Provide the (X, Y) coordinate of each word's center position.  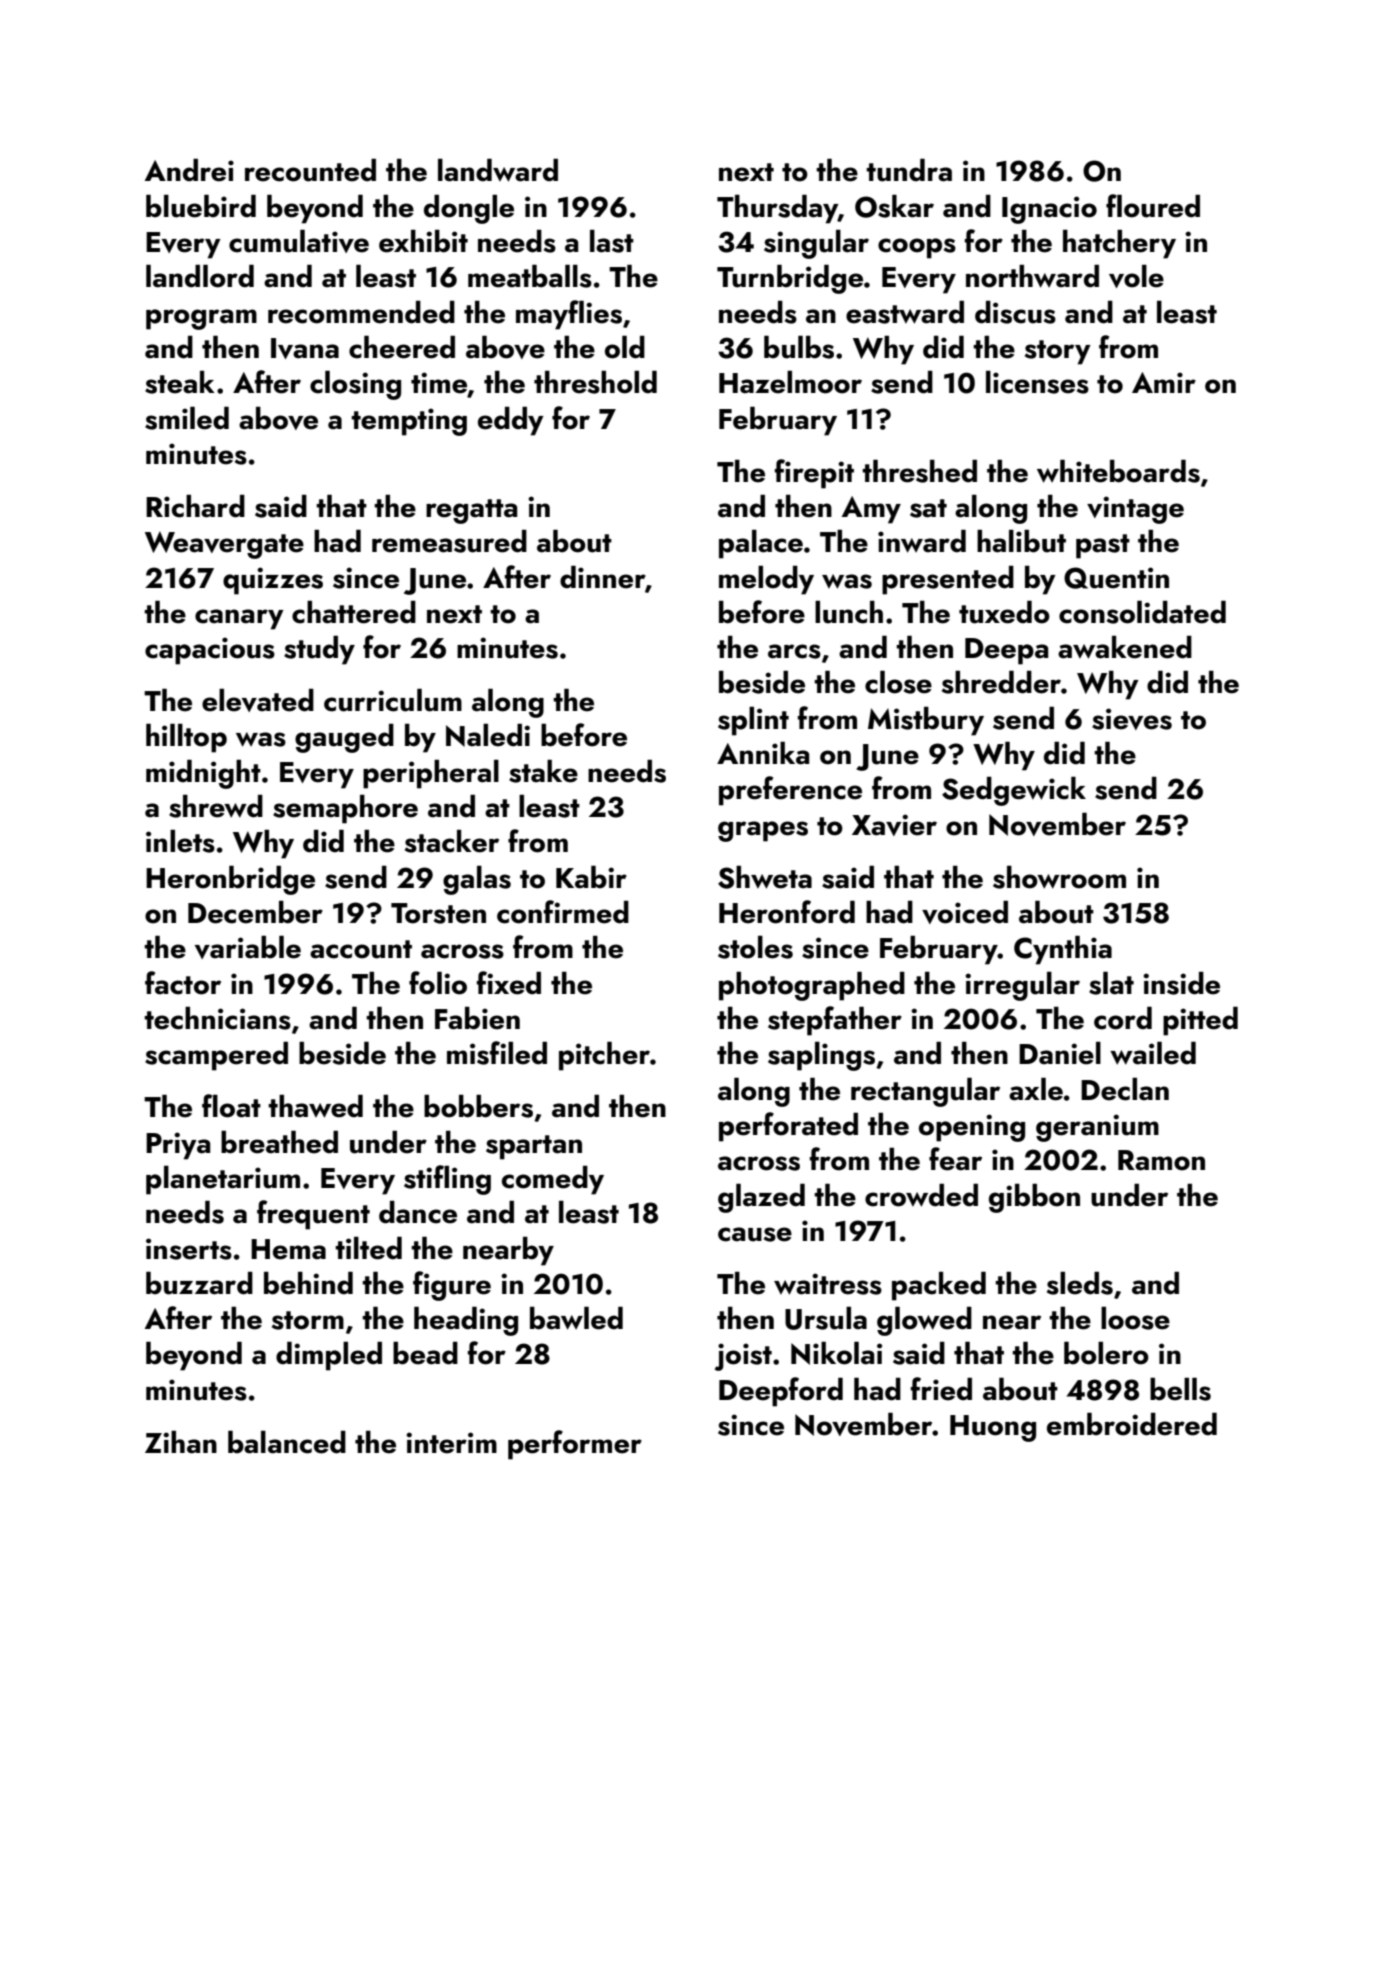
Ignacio (1049, 210)
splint (753, 721)
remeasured (449, 541)
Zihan (181, 1442)
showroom (1059, 877)
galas (477, 880)
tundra (909, 170)
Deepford (781, 1392)
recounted (310, 170)
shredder (1001, 682)
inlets (180, 841)
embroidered (1132, 1424)
